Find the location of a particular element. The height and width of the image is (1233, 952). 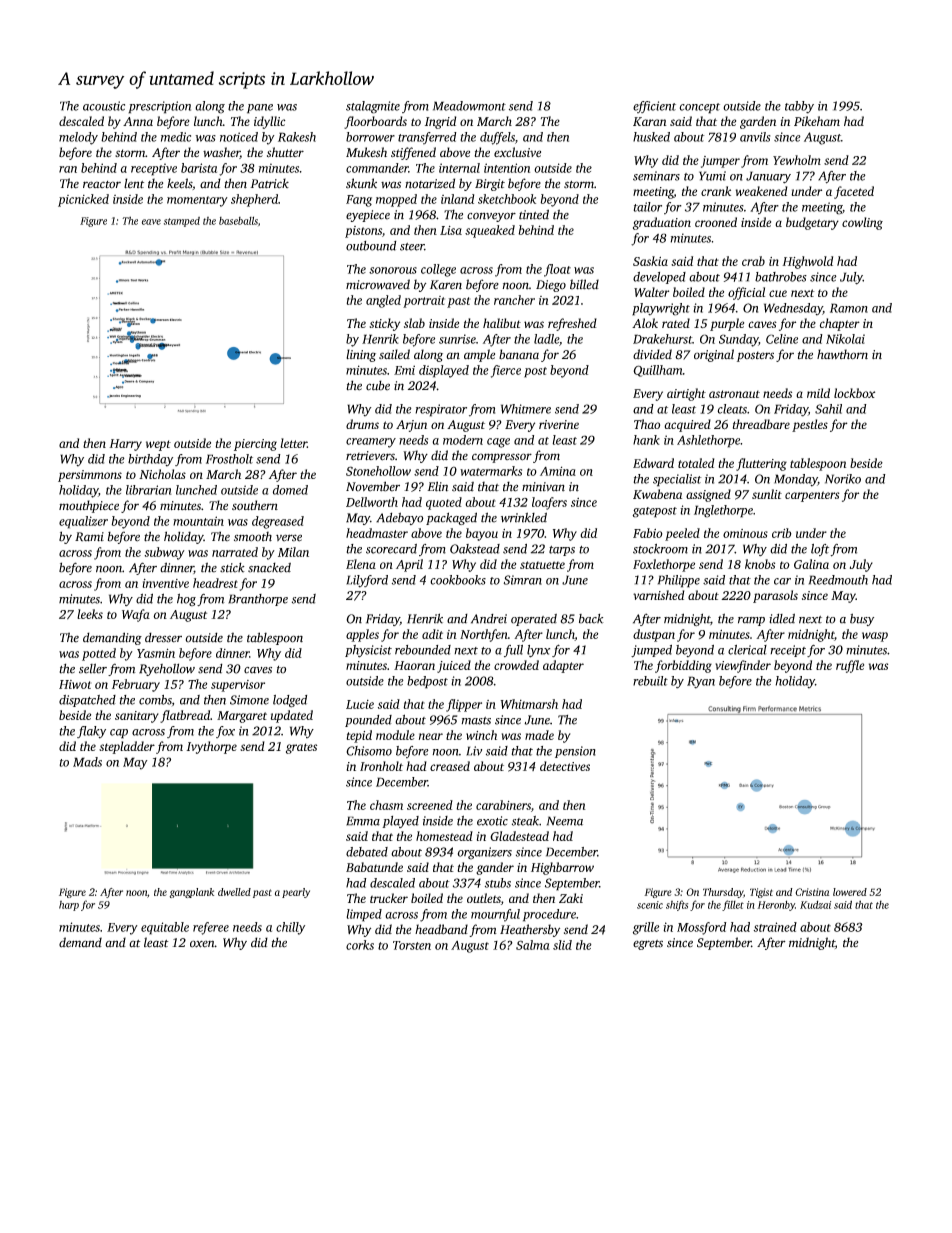

Mads is located at coordinates (87, 762).
